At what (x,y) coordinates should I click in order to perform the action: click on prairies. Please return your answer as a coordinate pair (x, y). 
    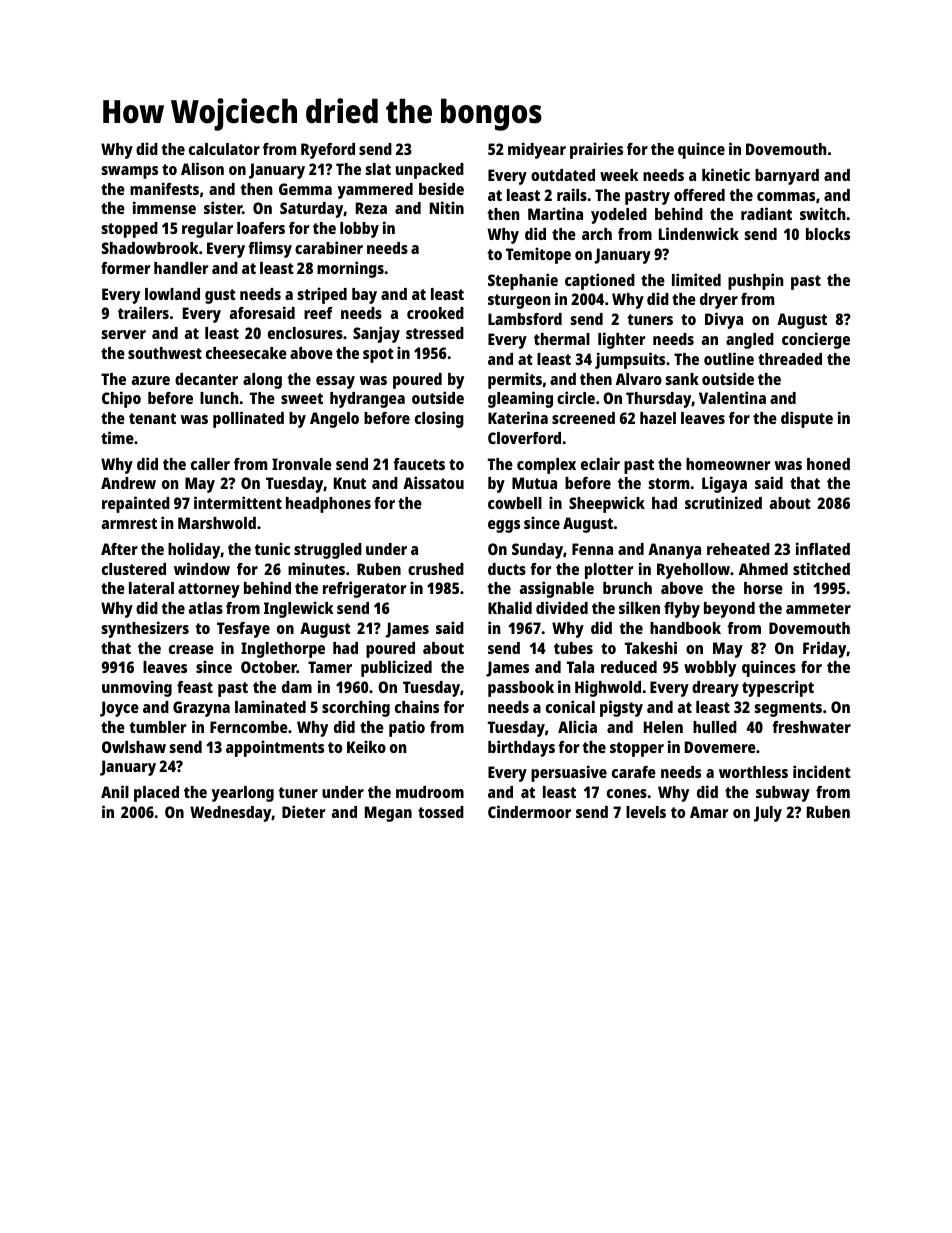
    Looking at the image, I should click on (596, 150).
